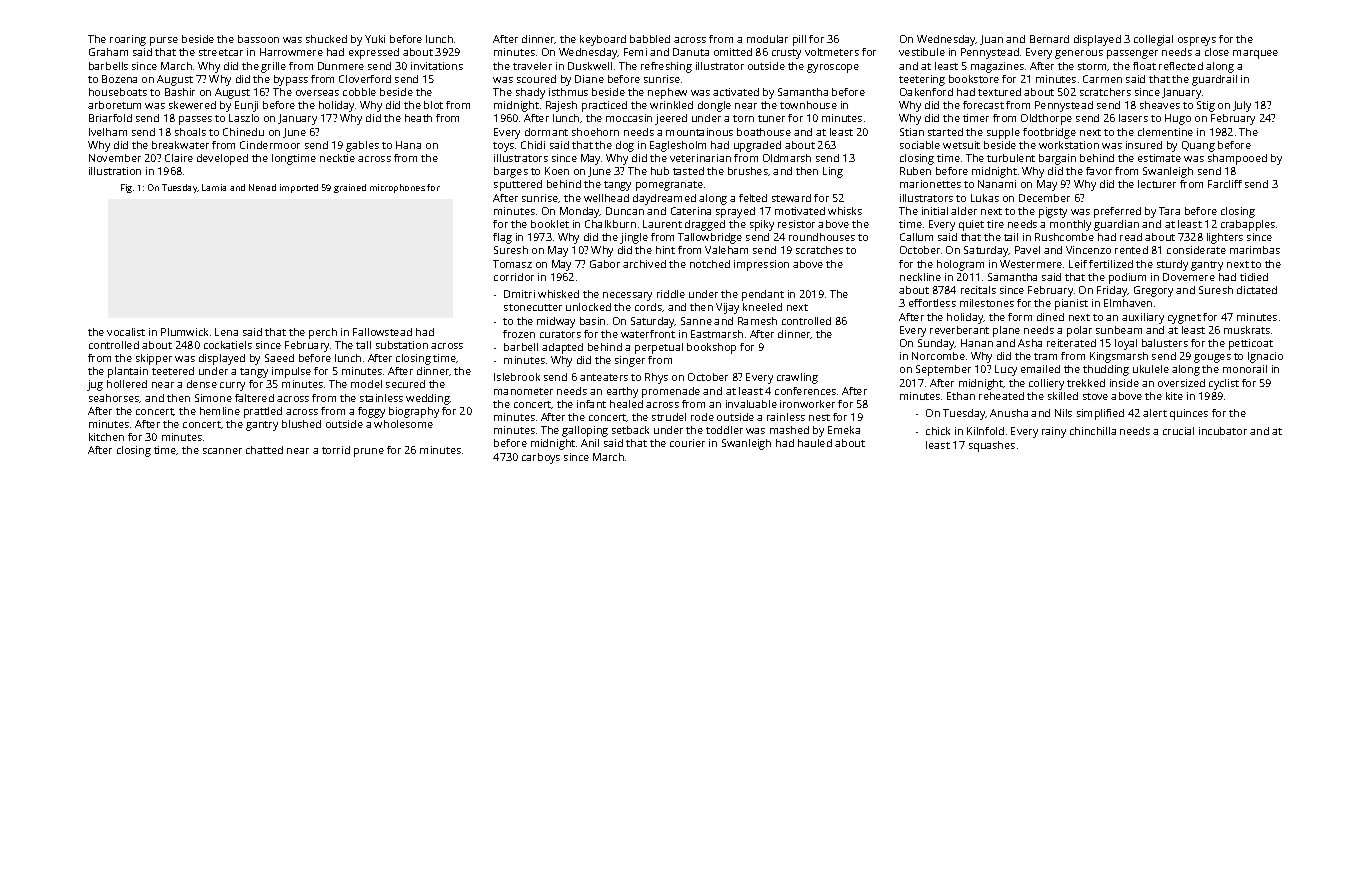  Describe the element at coordinates (511, 172) in the screenshot. I see `barges` at that location.
